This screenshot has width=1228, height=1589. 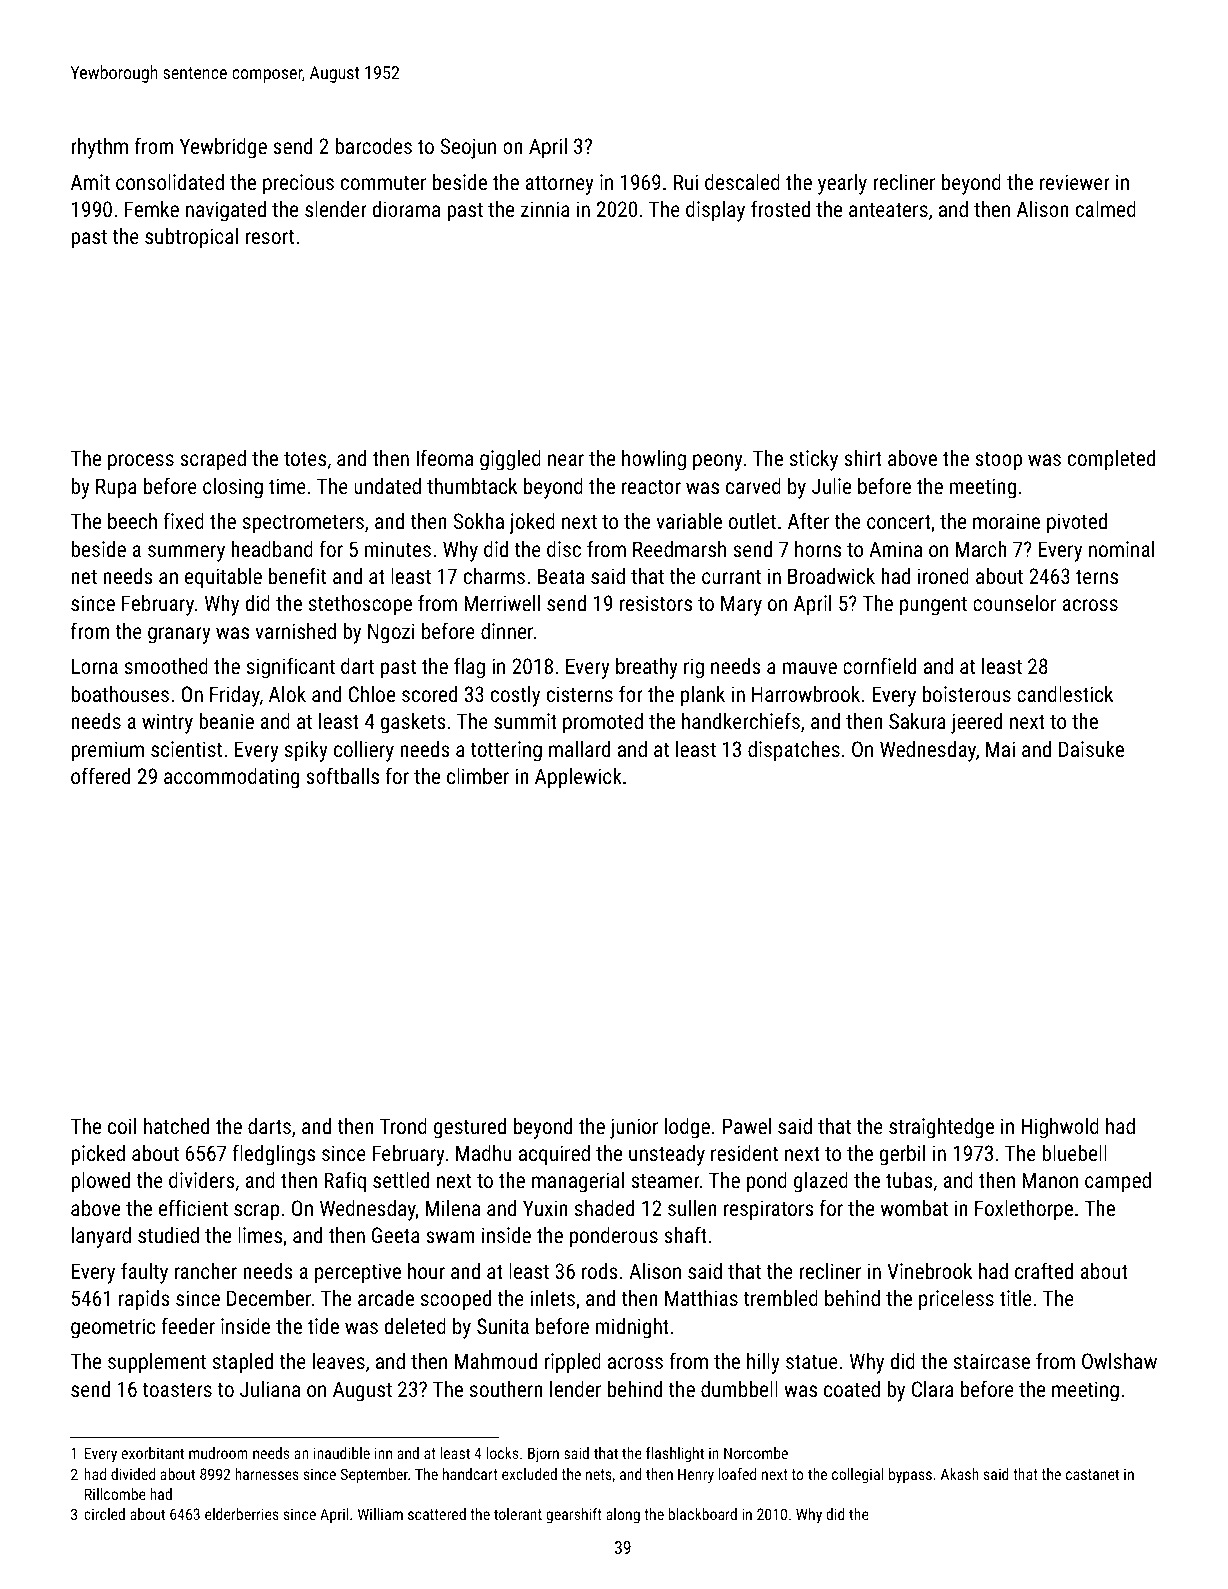 I want to click on anteaters, so click(x=888, y=210).
